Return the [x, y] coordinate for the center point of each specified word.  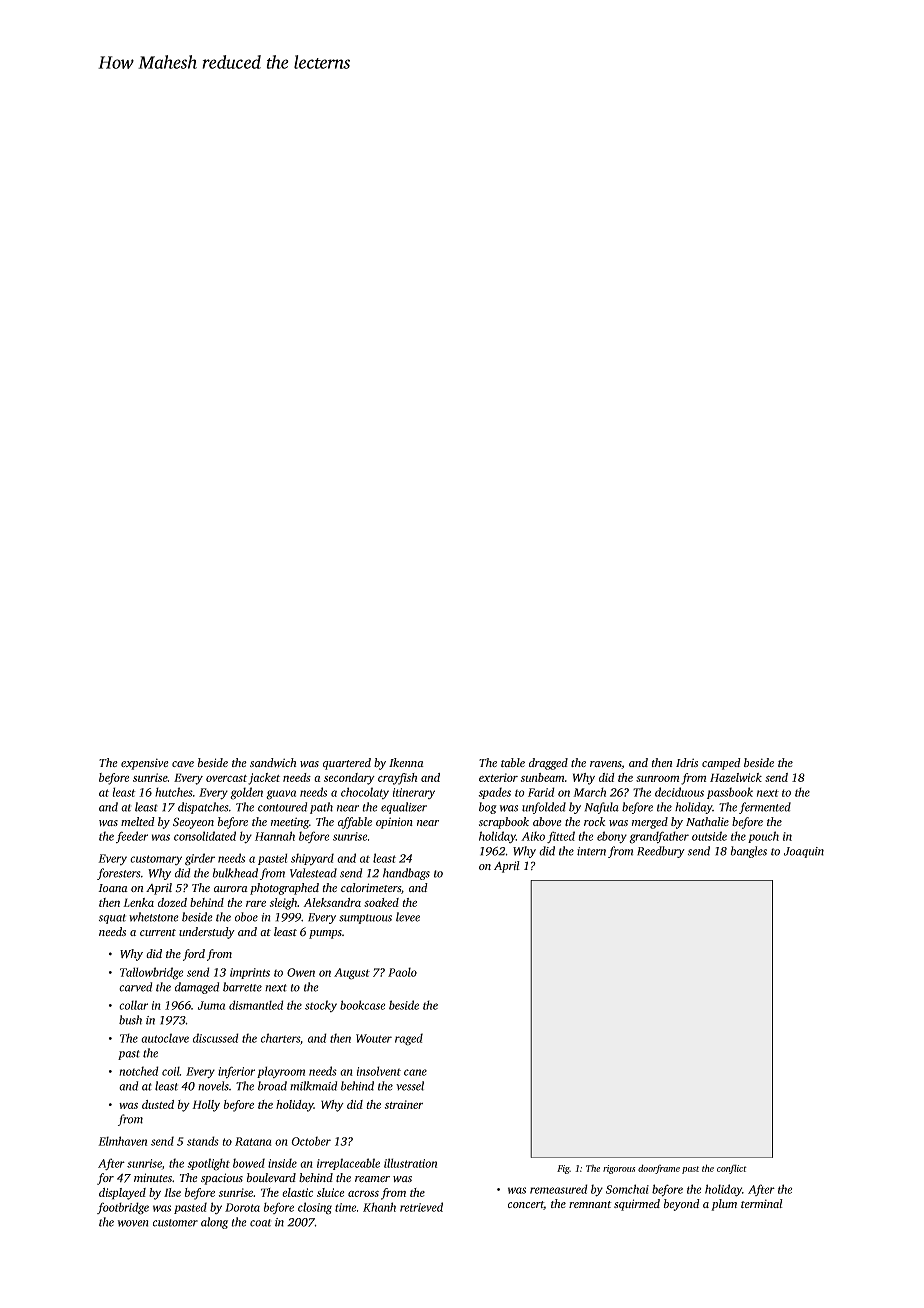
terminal [762, 1203]
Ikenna [406, 762]
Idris [687, 762]
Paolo [402, 972]
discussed [216, 1038]
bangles [748, 852]
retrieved [421, 1207]
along [214, 1223]
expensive [145, 764]
